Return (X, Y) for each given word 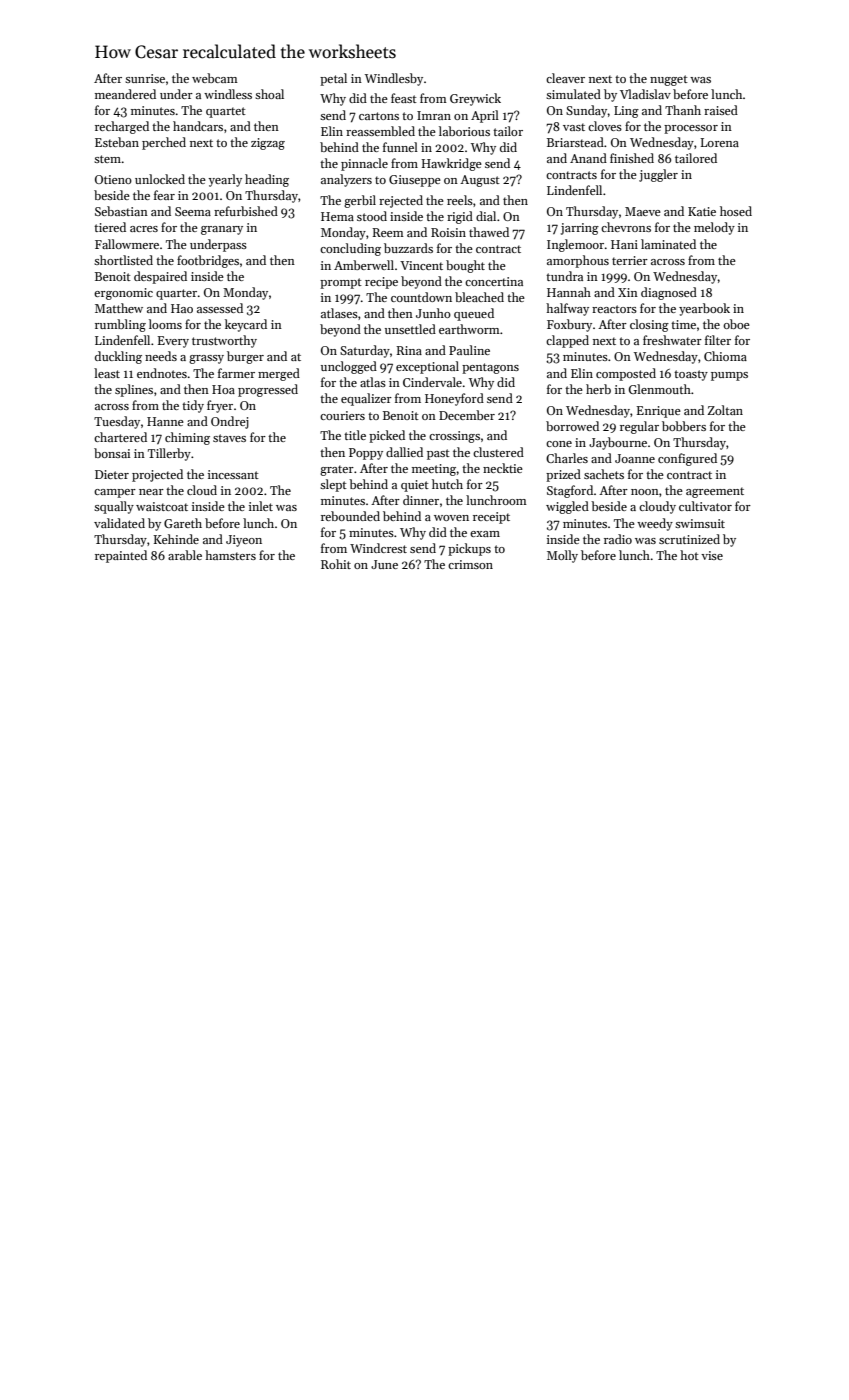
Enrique (659, 412)
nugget (669, 80)
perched (164, 143)
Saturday (365, 351)
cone (559, 444)
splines (134, 390)
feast (404, 98)
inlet (261, 506)
